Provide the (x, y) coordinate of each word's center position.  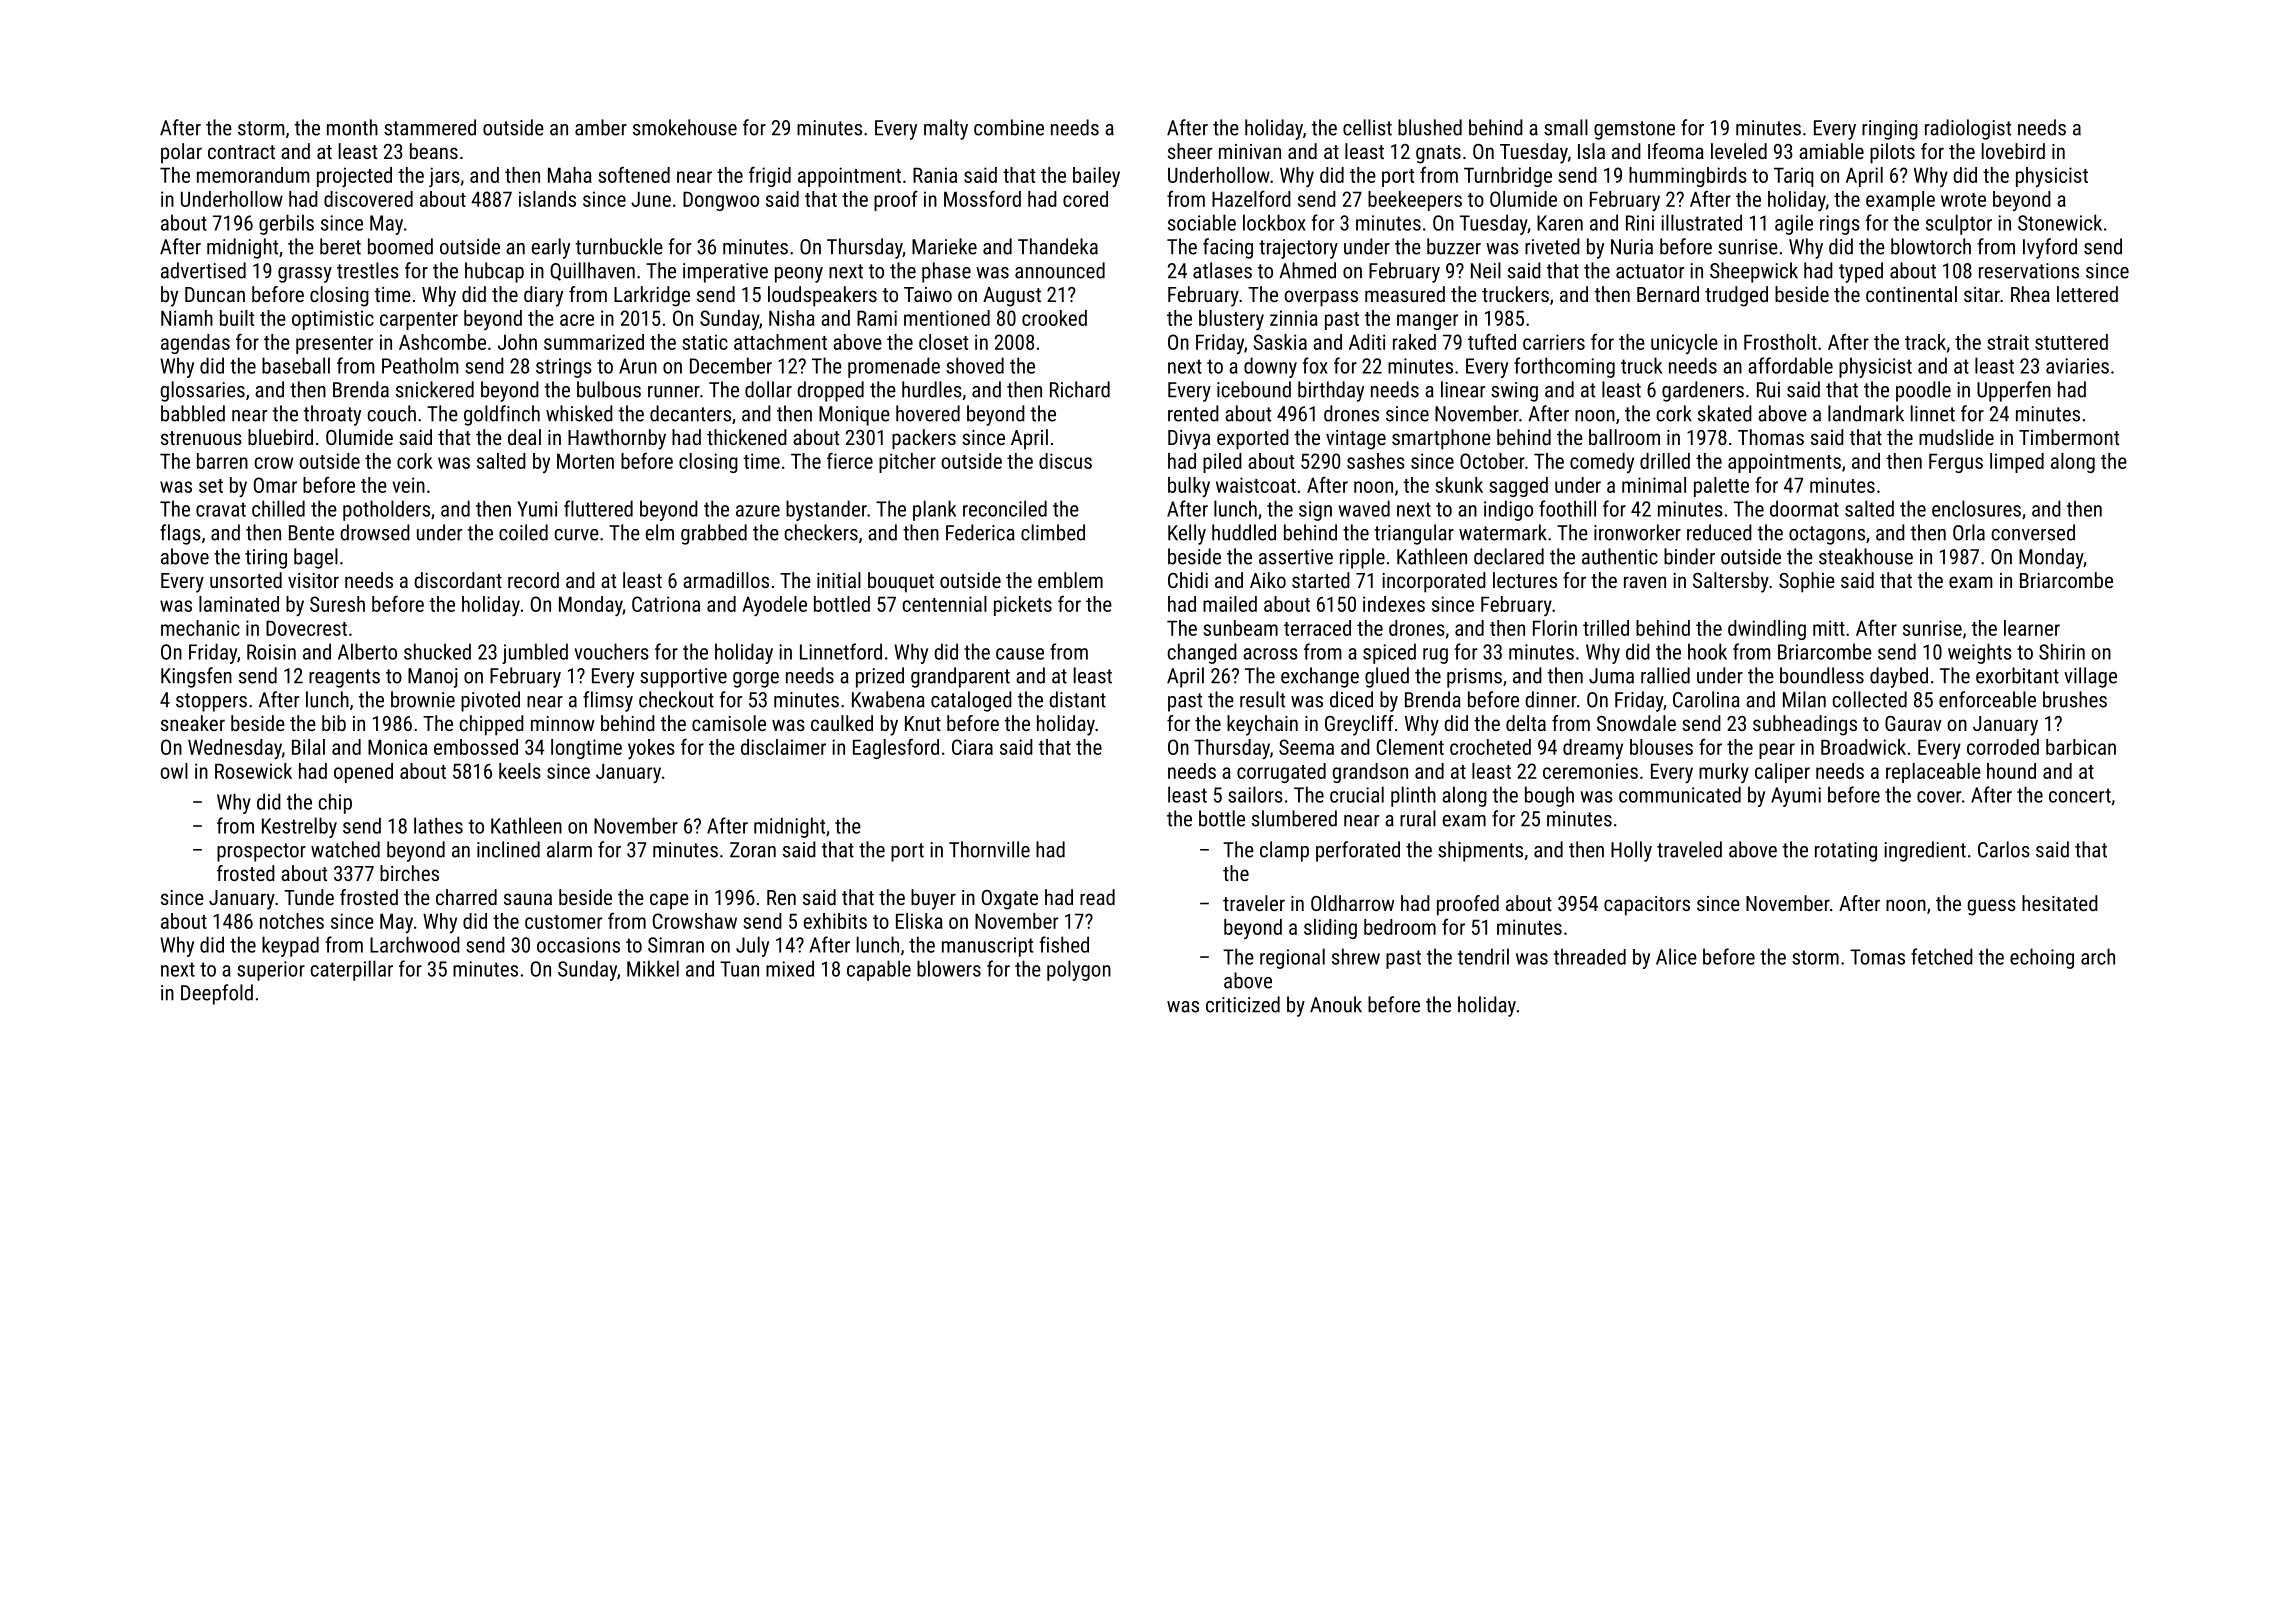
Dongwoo (721, 201)
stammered (430, 127)
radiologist (1968, 129)
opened (363, 773)
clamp (1284, 851)
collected (1869, 699)
